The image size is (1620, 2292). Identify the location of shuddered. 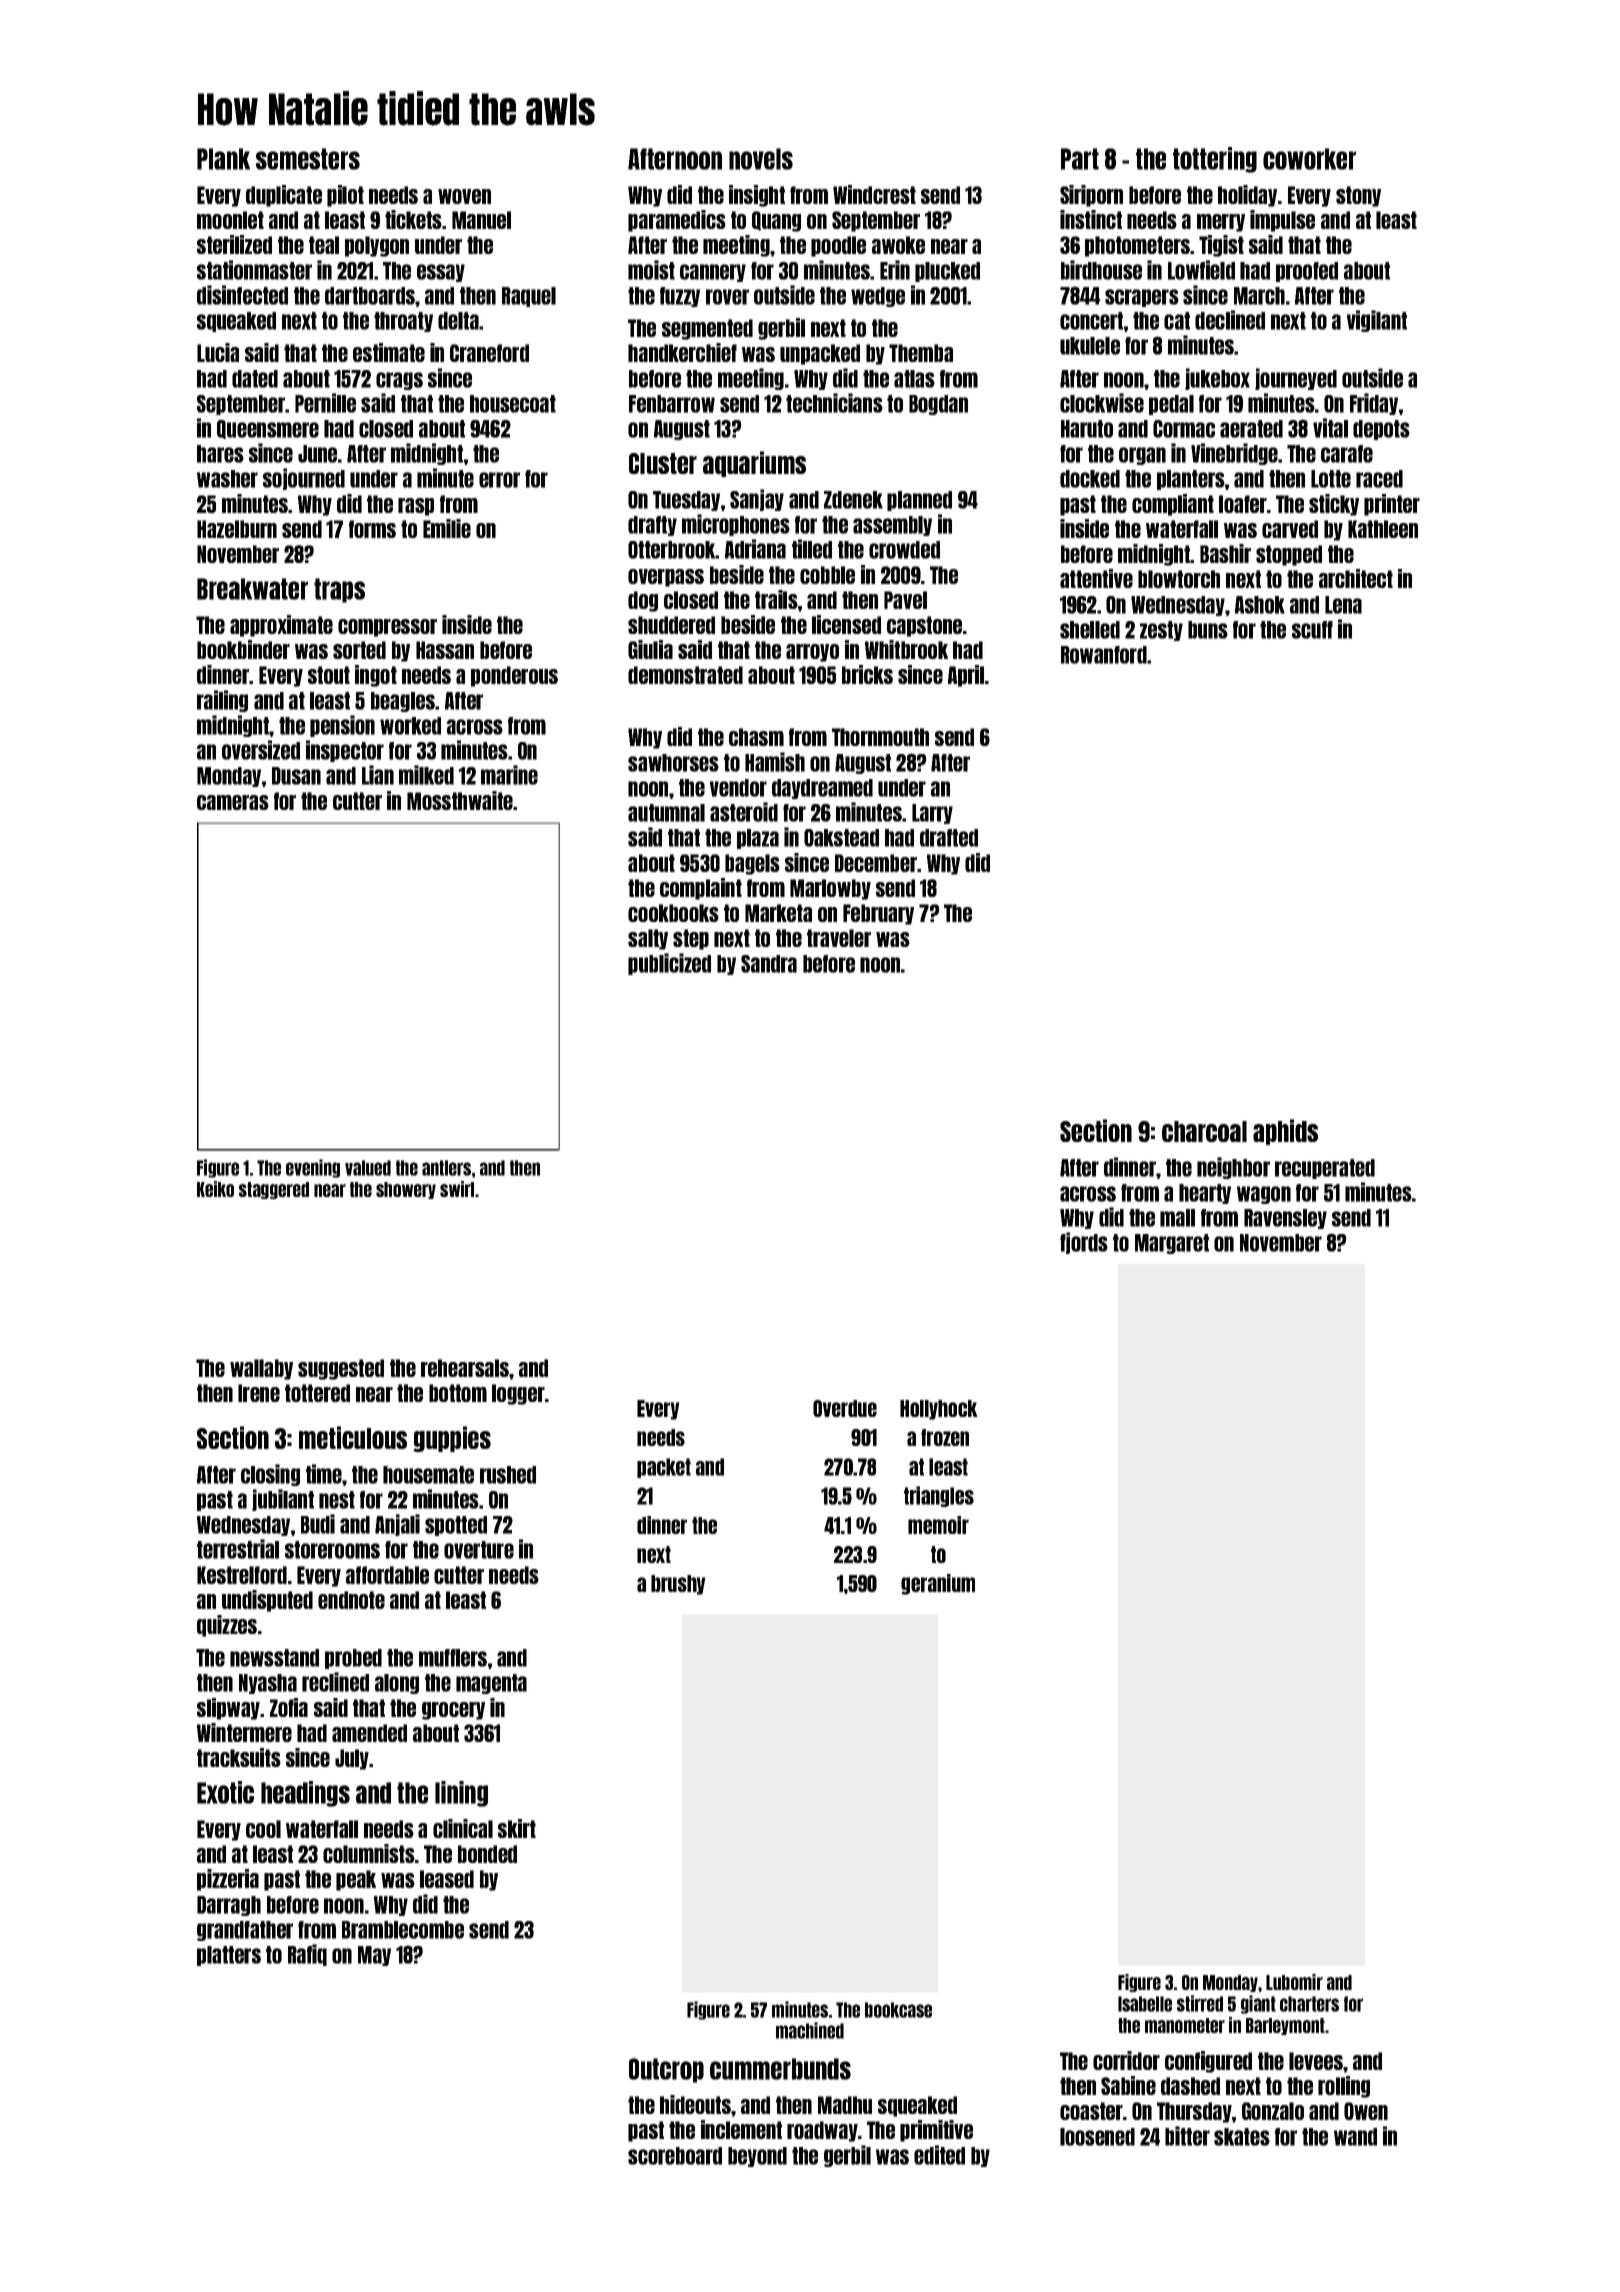
(671, 625).
